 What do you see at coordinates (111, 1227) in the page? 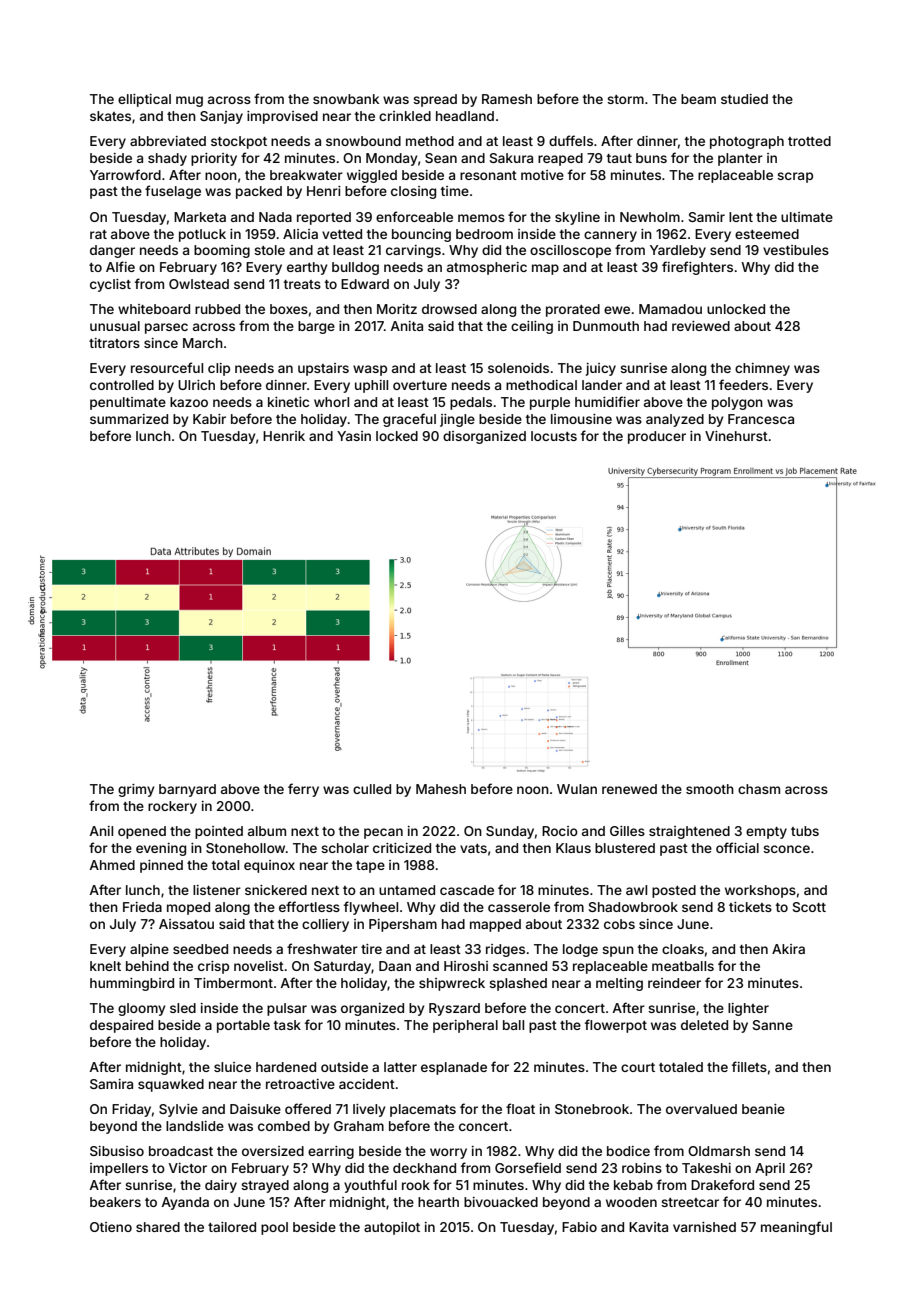
I see `Otieno` at bounding box center [111, 1227].
